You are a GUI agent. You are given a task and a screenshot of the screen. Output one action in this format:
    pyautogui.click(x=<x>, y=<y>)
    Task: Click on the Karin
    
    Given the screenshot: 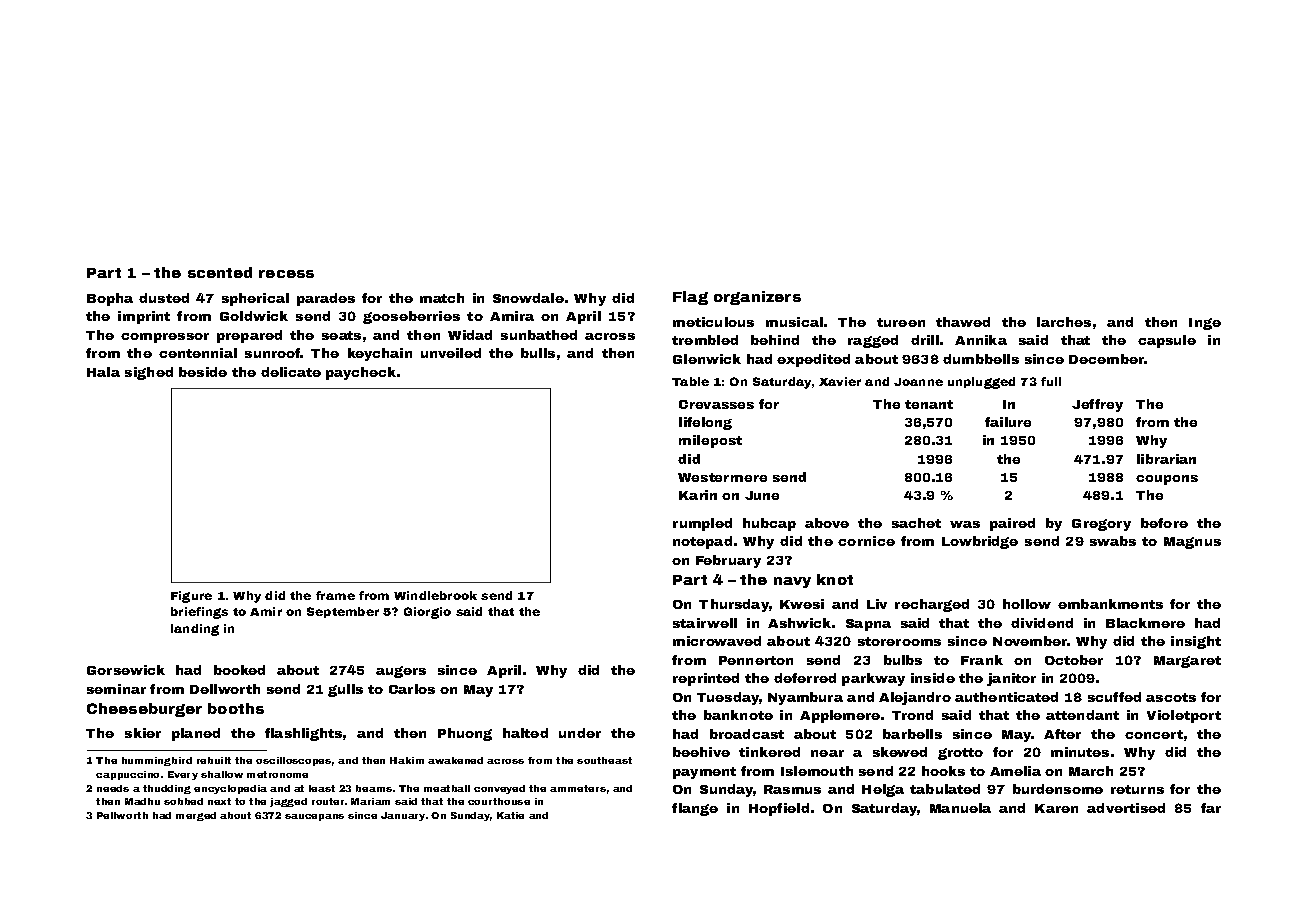 What is the action you would take?
    pyautogui.click(x=698, y=495)
